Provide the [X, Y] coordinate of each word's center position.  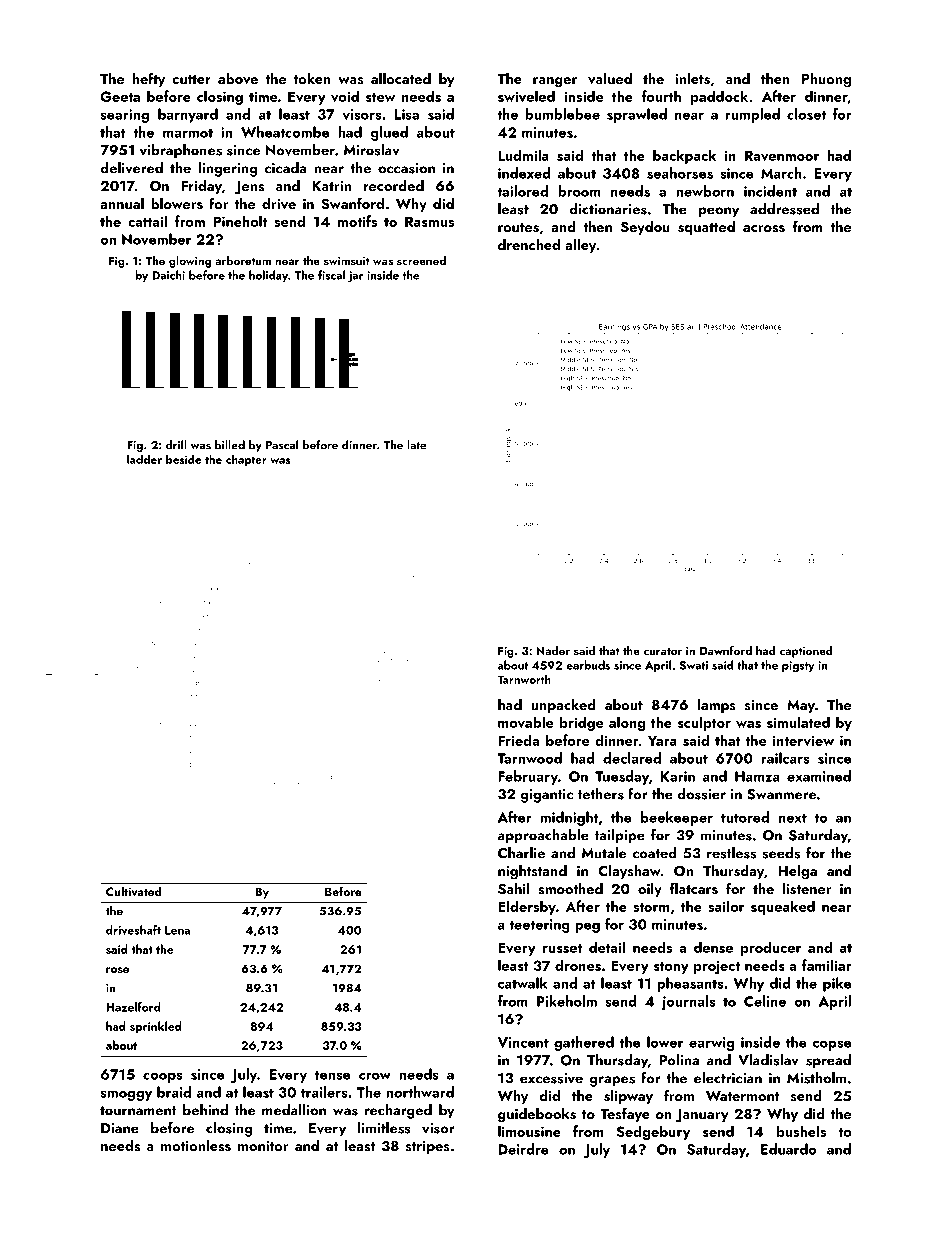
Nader [553, 650]
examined [819, 776]
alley [580, 246]
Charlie [521, 853]
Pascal [282, 445]
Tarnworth [524, 679]
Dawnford [726, 650]
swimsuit [347, 260]
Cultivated [133, 891]
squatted [706, 228]
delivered [131, 168]
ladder [144, 459]
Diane [120, 1128]
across [764, 229]
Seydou [645, 228]
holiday [268, 276]
